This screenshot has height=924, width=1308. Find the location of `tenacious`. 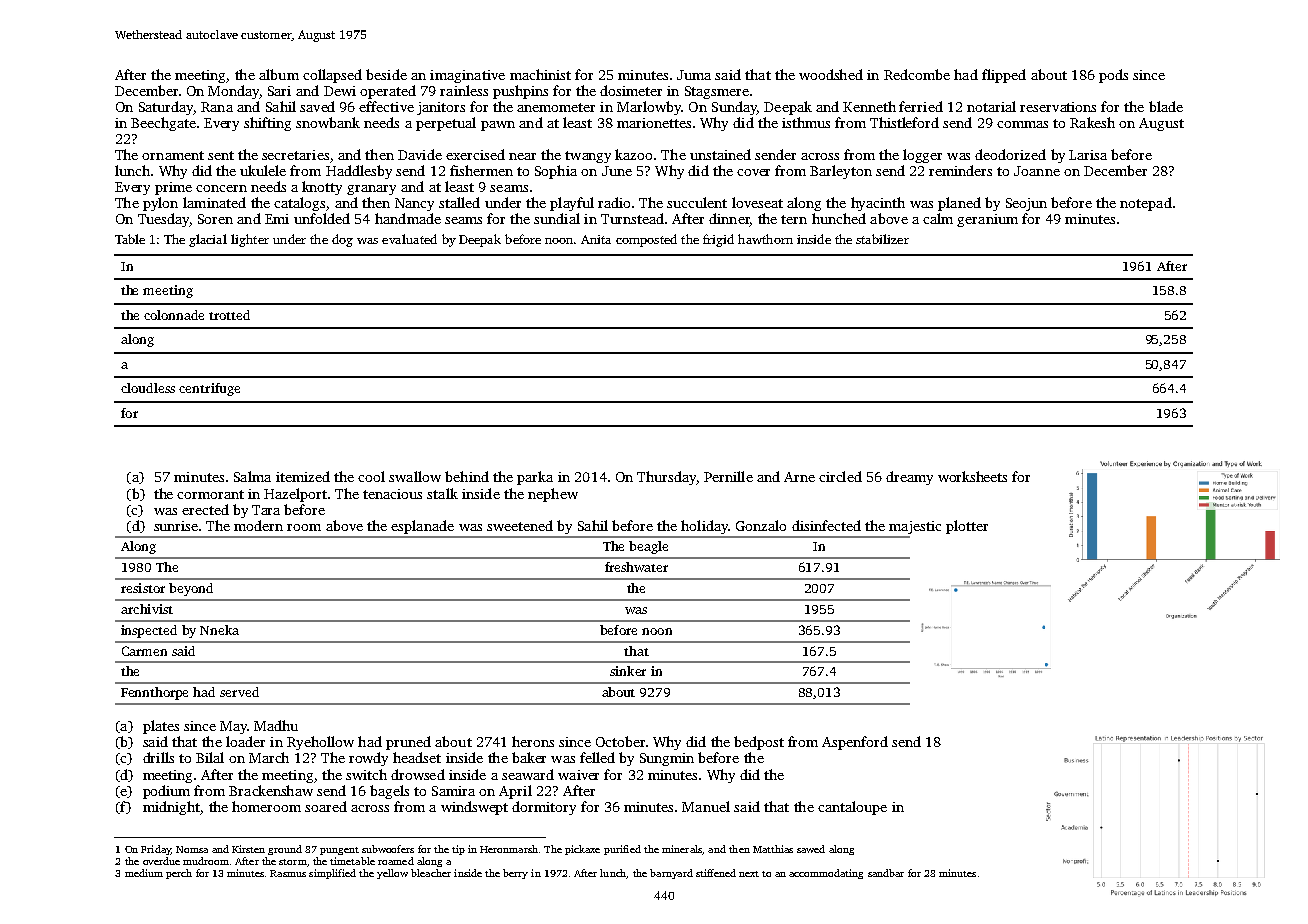

tenacious is located at coordinates (392, 494).
